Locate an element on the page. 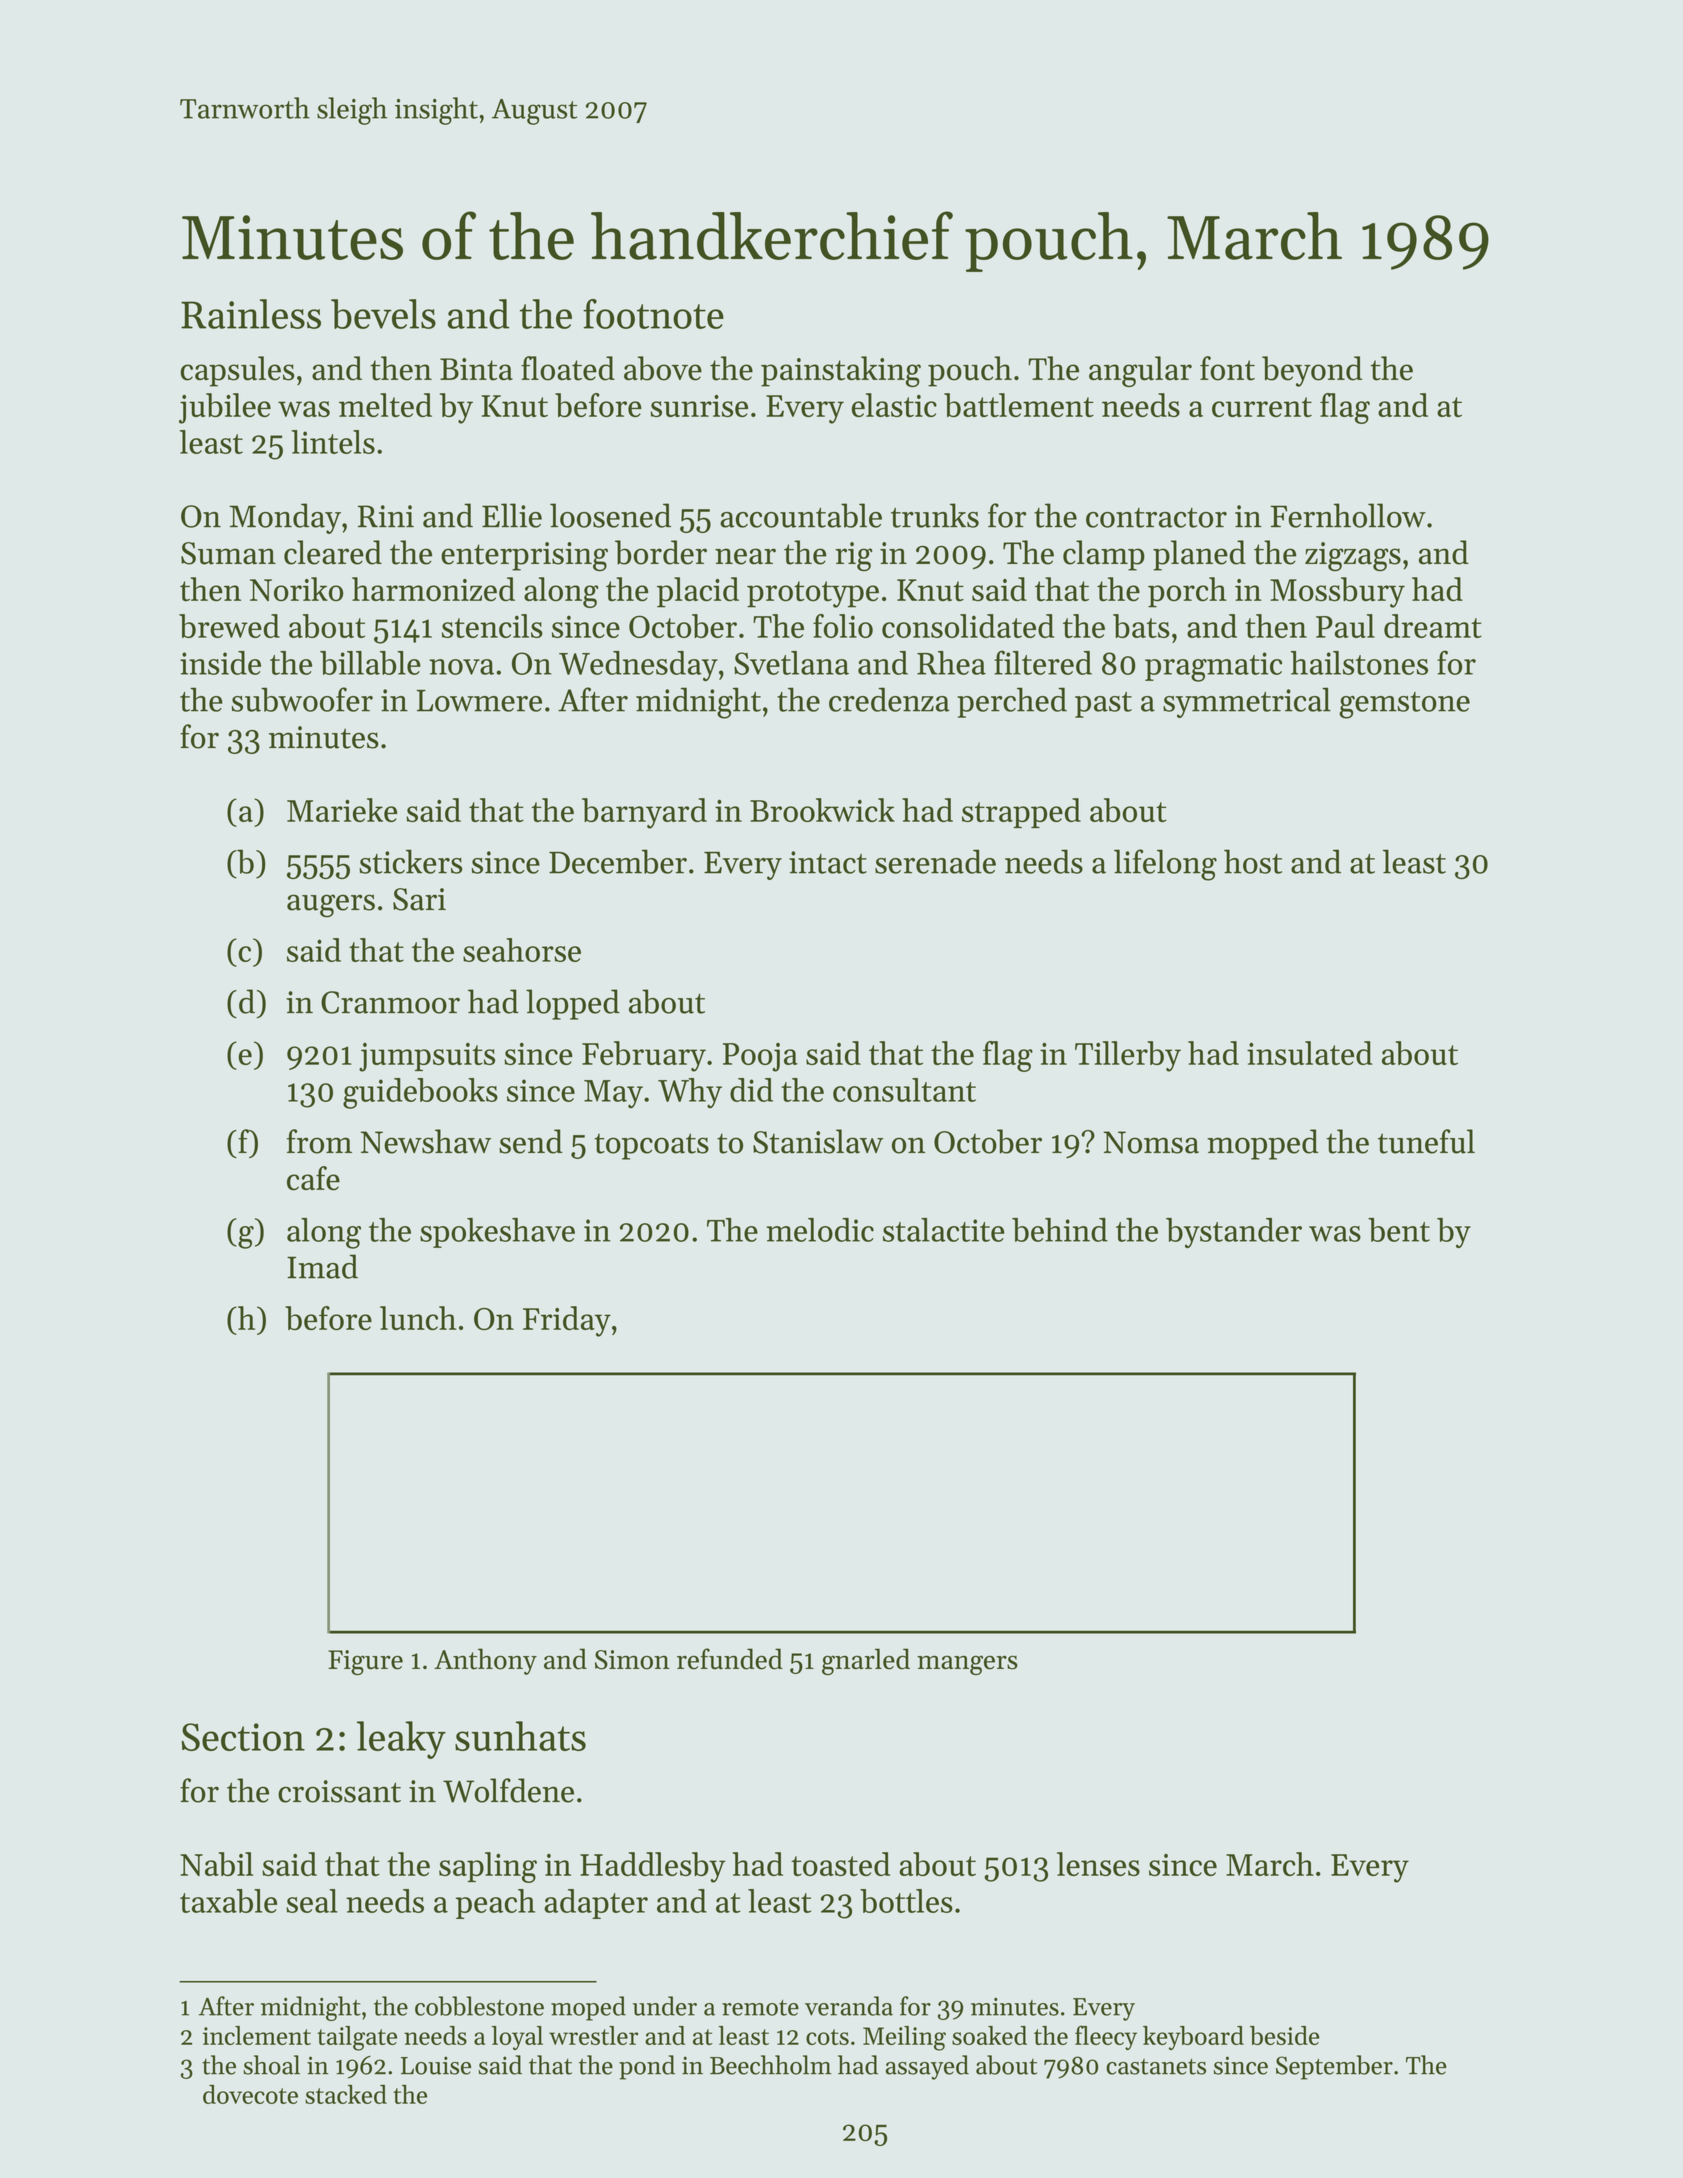 This page has width=1683, height=2178. Figure is located at coordinates (365, 1662).
